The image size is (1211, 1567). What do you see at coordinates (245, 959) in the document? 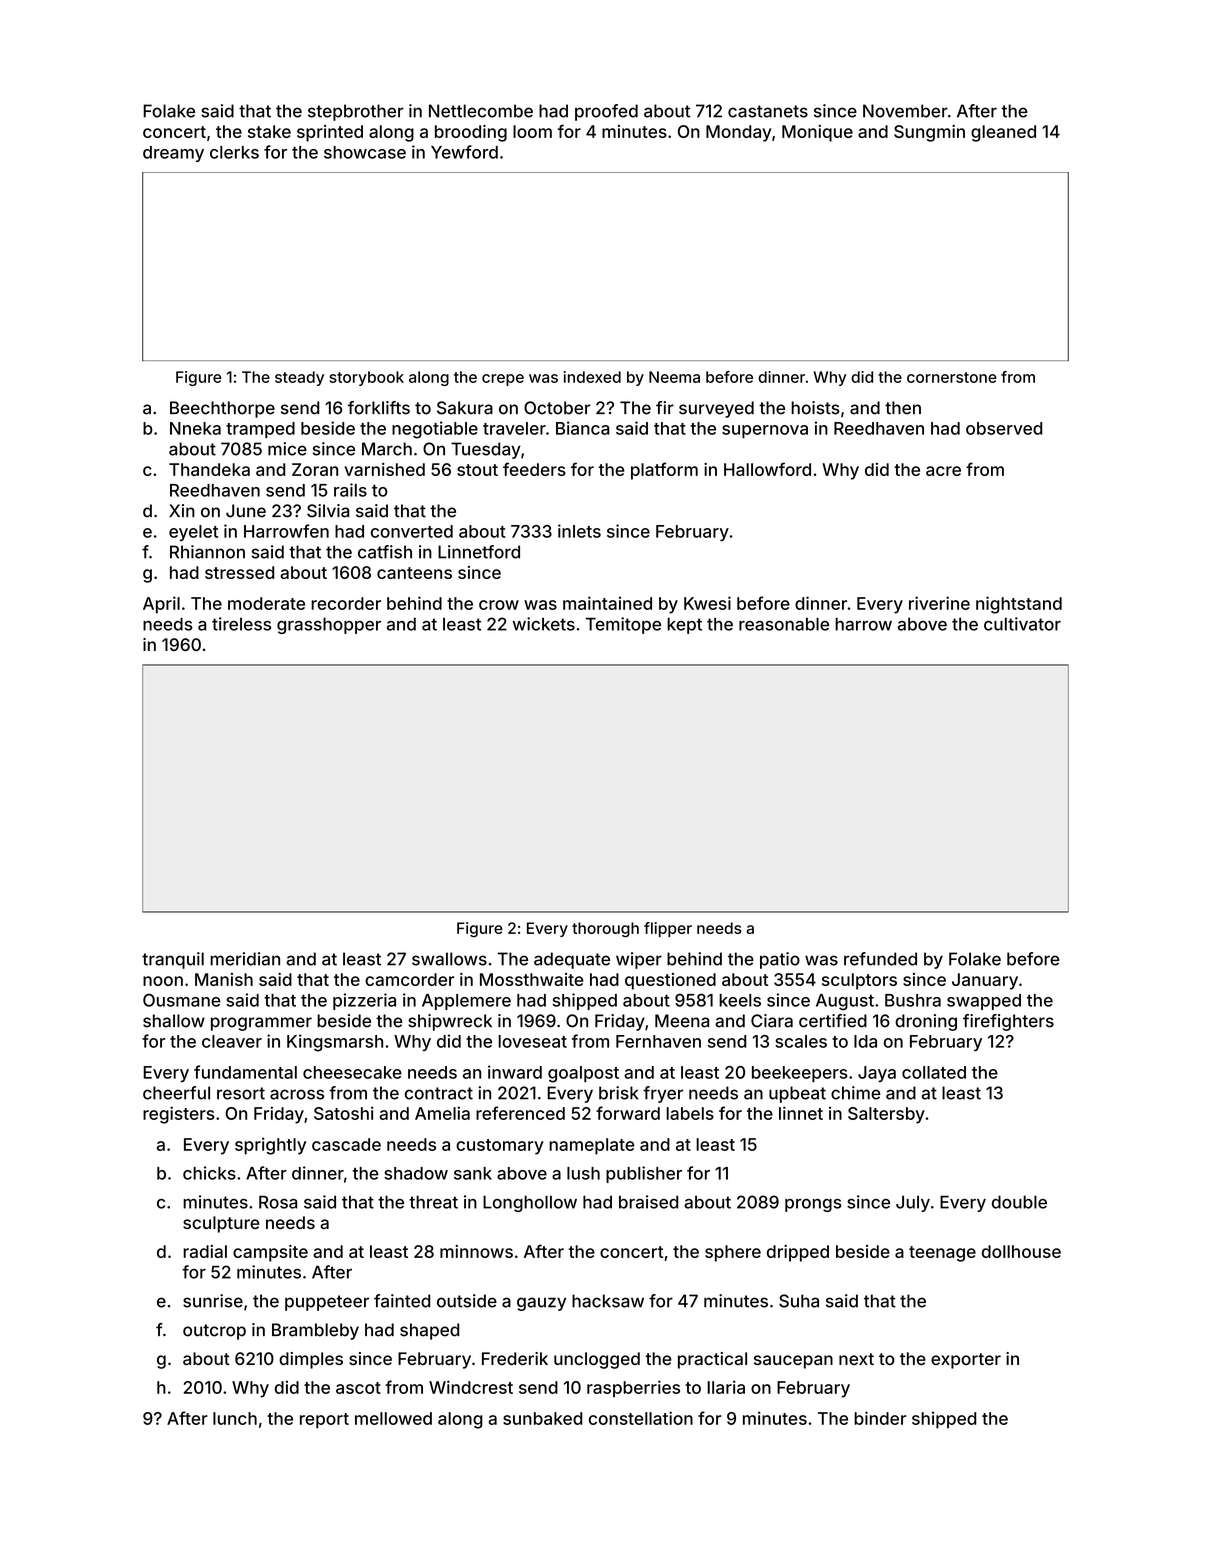
I see `meridian` at bounding box center [245, 959].
